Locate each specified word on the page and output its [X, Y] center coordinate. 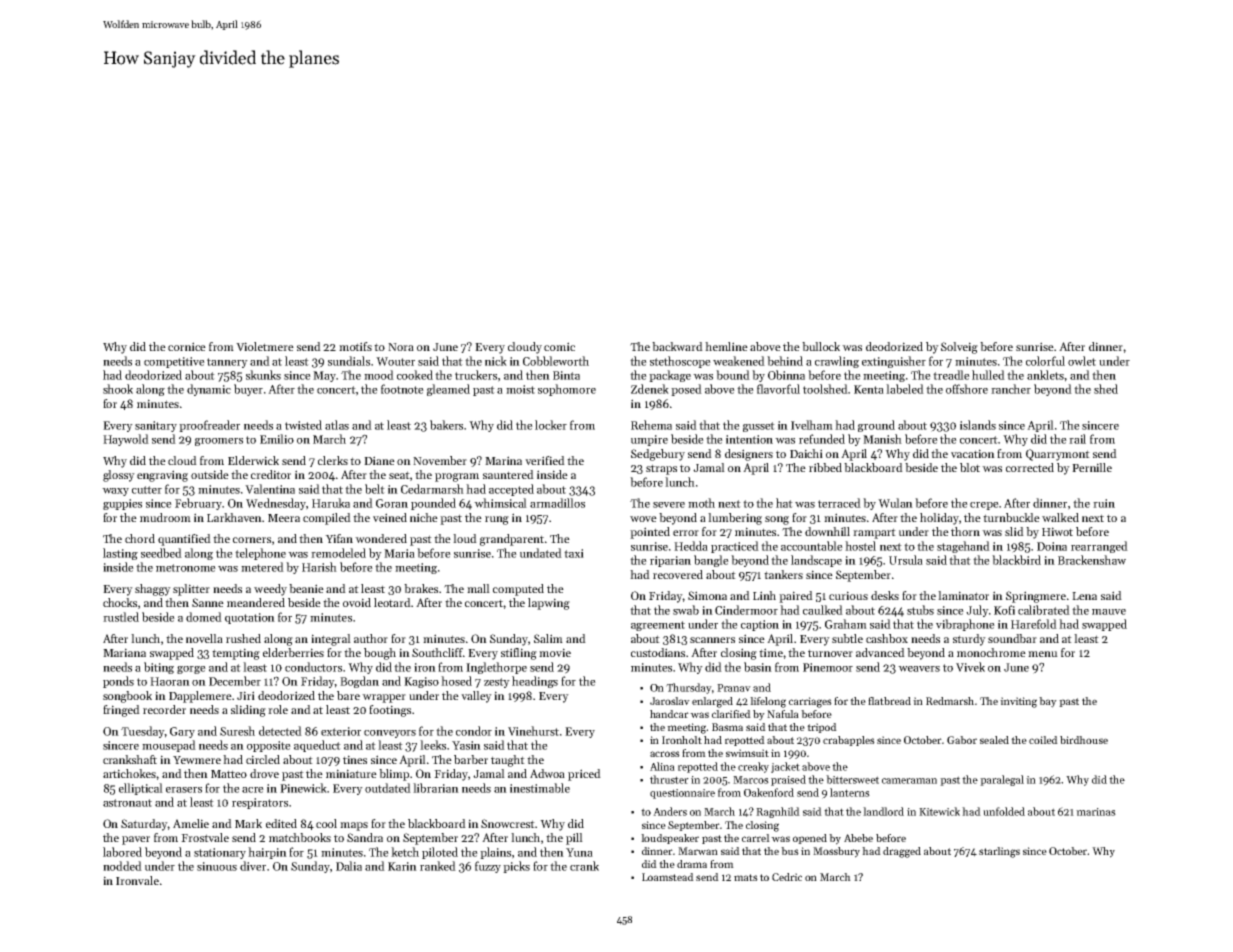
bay [1048, 702]
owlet [1082, 361]
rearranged [1099, 547]
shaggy [153, 590]
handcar [669, 714]
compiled [327, 519]
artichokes [130, 773]
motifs [355, 346]
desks [885, 595]
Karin [402, 866]
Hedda [691, 546]
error [686, 533]
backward [677, 346]
